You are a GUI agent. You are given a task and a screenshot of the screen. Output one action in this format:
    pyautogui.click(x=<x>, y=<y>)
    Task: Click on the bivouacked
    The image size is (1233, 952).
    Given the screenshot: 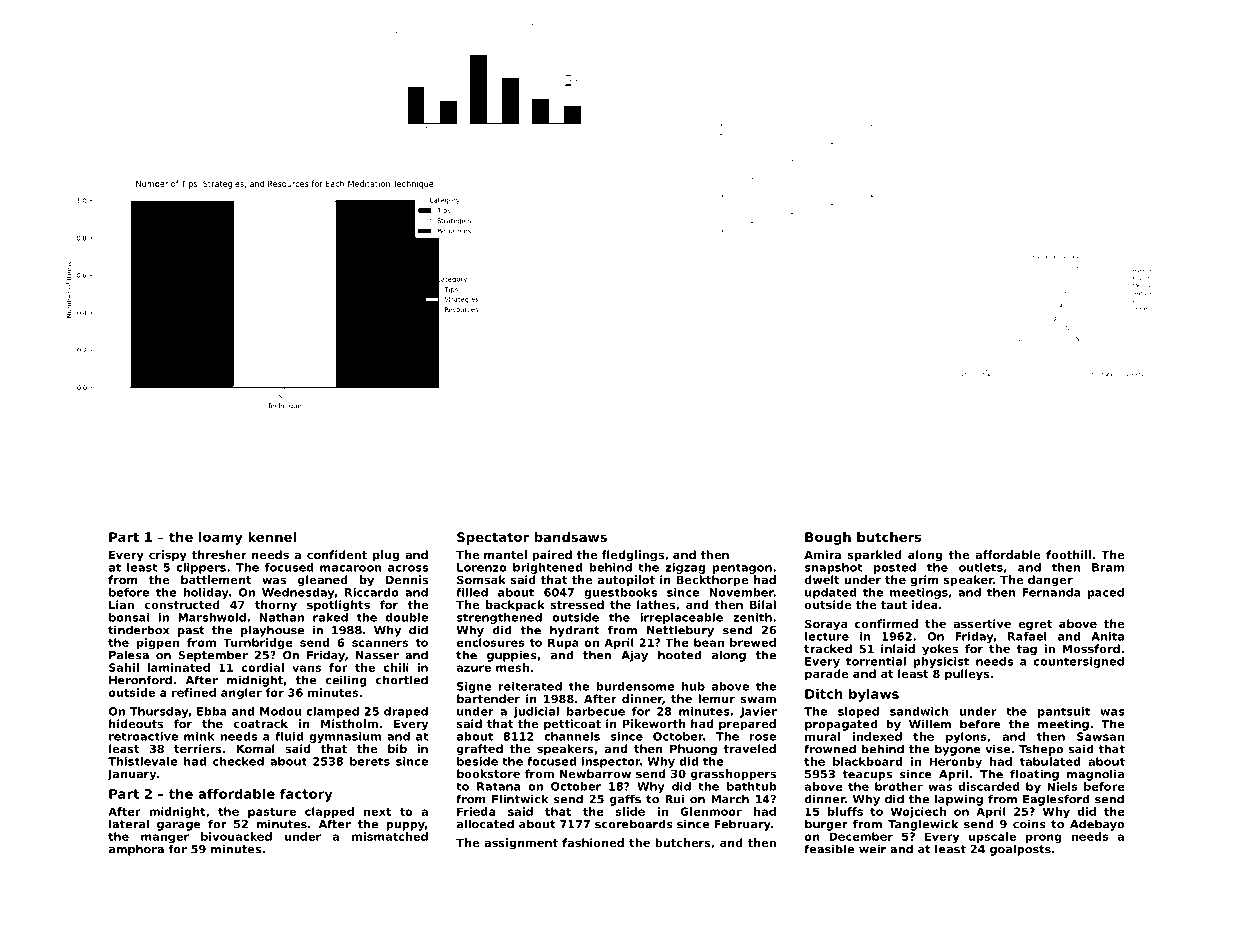 What is the action you would take?
    pyautogui.click(x=236, y=836)
